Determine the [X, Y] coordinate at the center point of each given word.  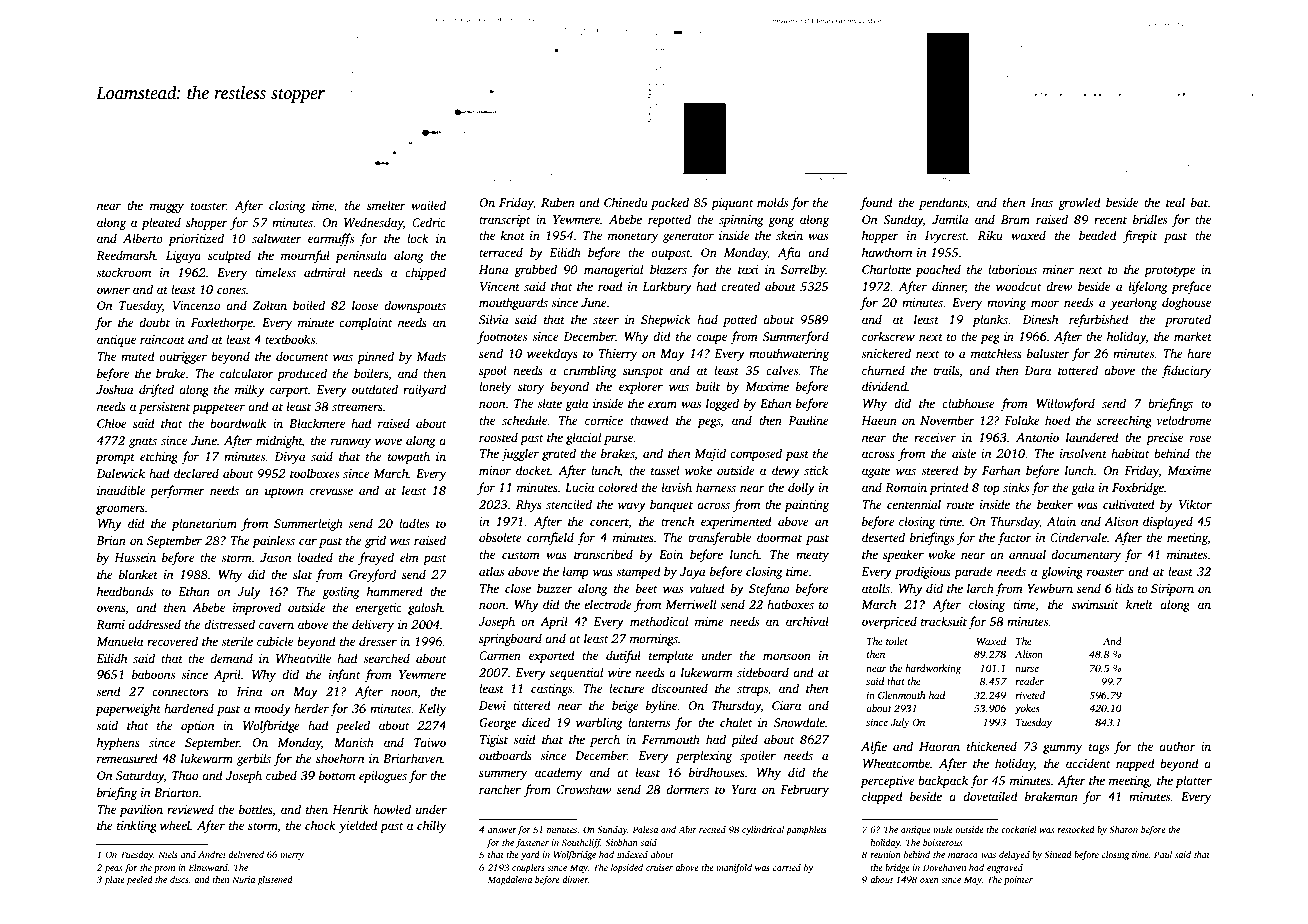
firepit [1140, 236]
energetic [378, 609]
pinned [375, 357]
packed [670, 203]
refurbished [1099, 320]
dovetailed [990, 796]
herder [311, 708]
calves [782, 370]
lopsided [627, 868]
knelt [1139, 604]
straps [752, 690]
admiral [325, 272]
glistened [275, 880]
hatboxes [790, 604]
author [1177, 746]
